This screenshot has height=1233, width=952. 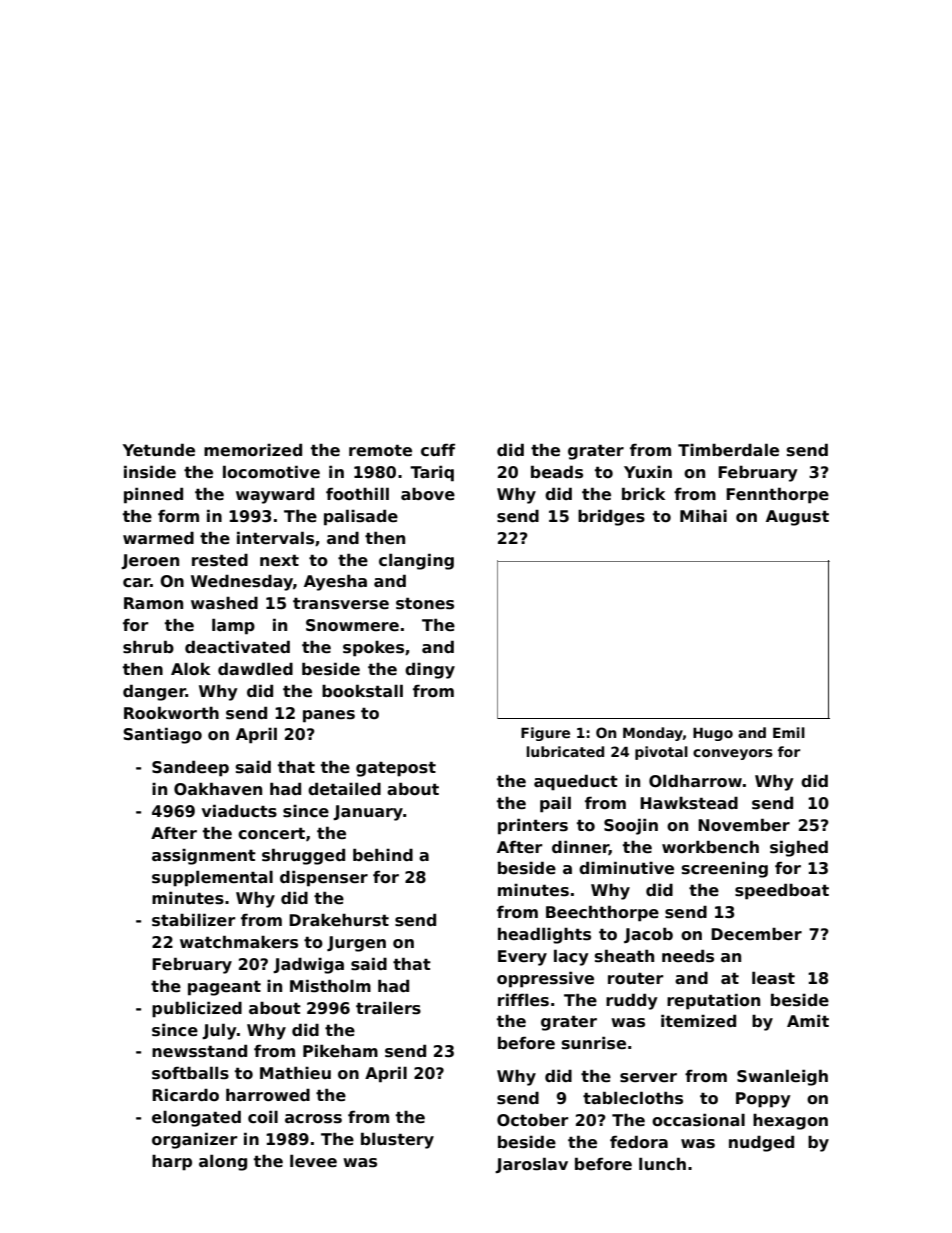 I want to click on supplemental, so click(x=212, y=878).
